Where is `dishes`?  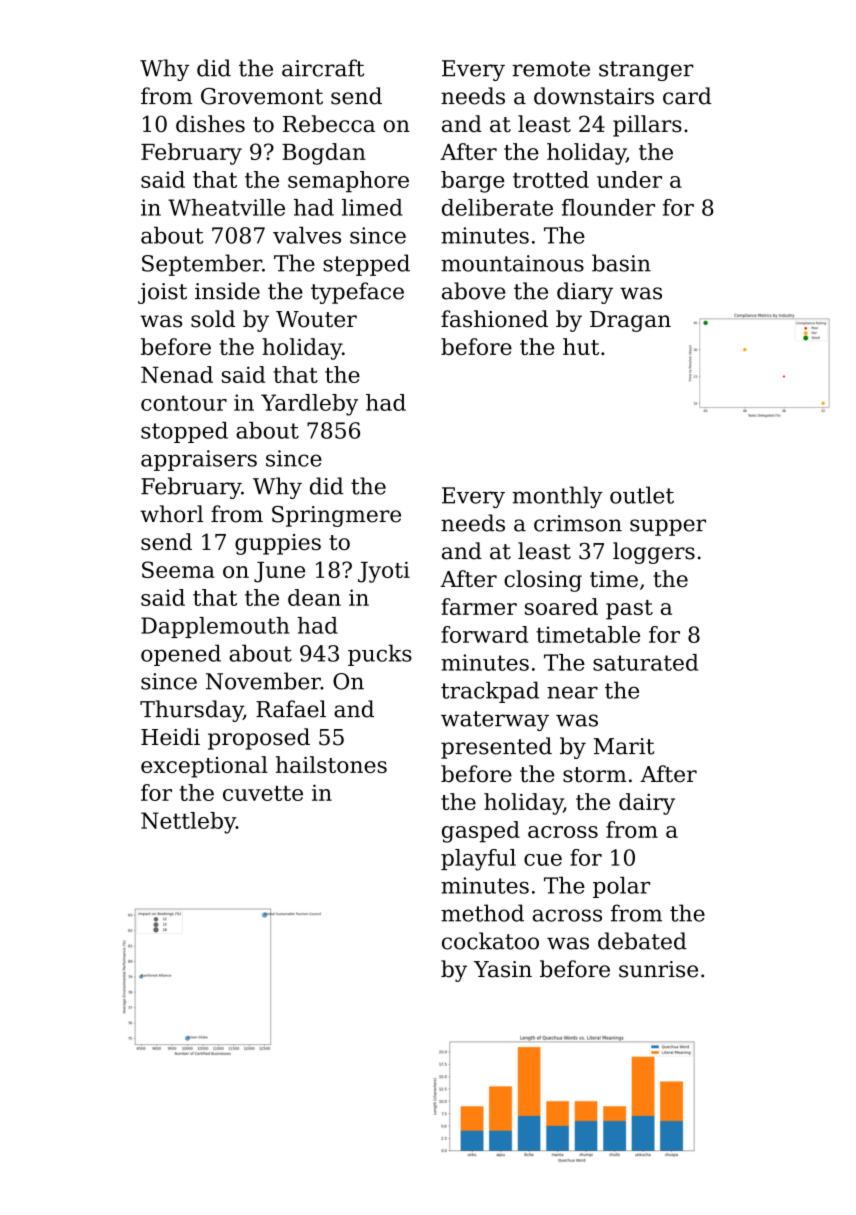
dishes is located at coordinates (210, 124).
